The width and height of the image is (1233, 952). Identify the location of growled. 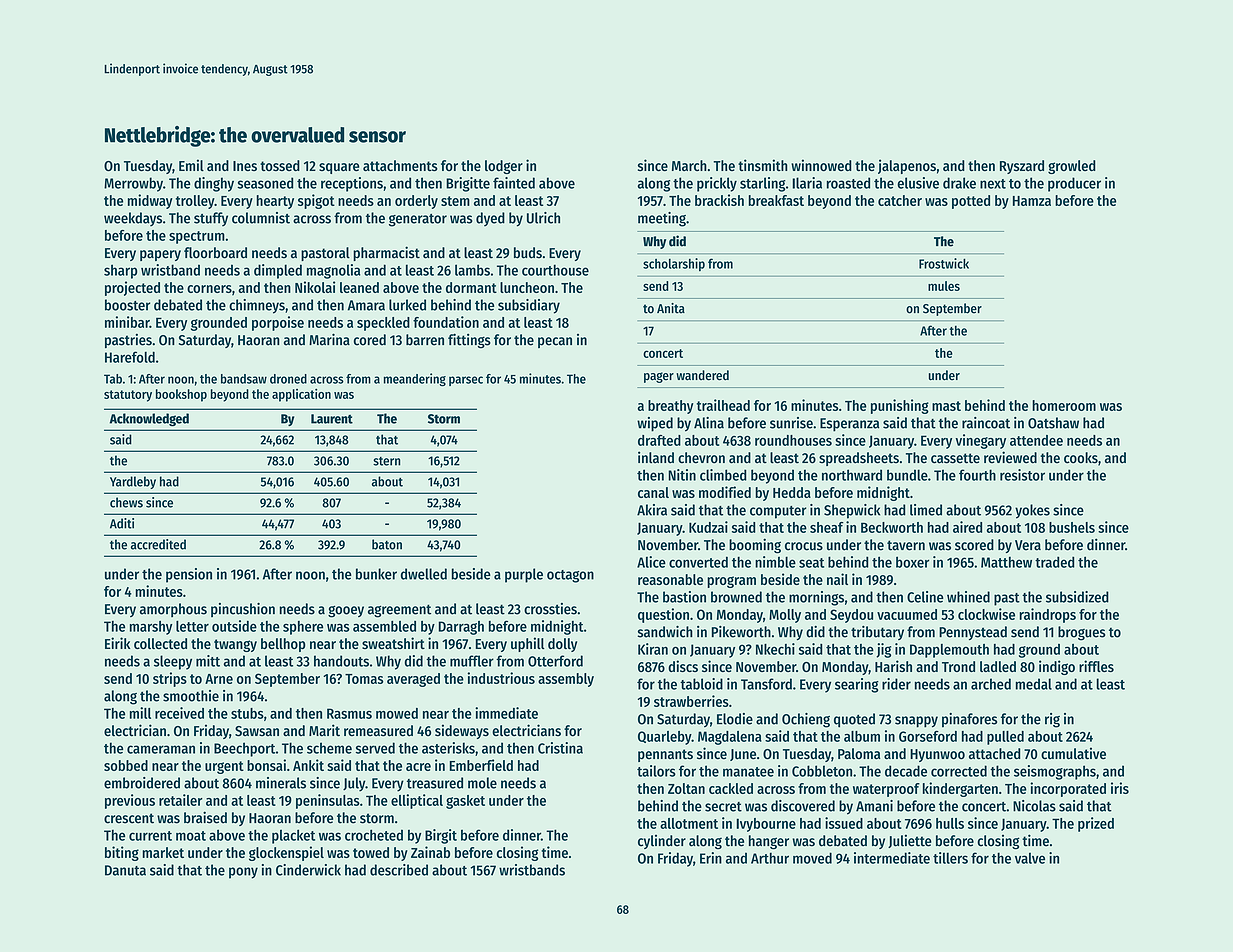
(1072, 167).
